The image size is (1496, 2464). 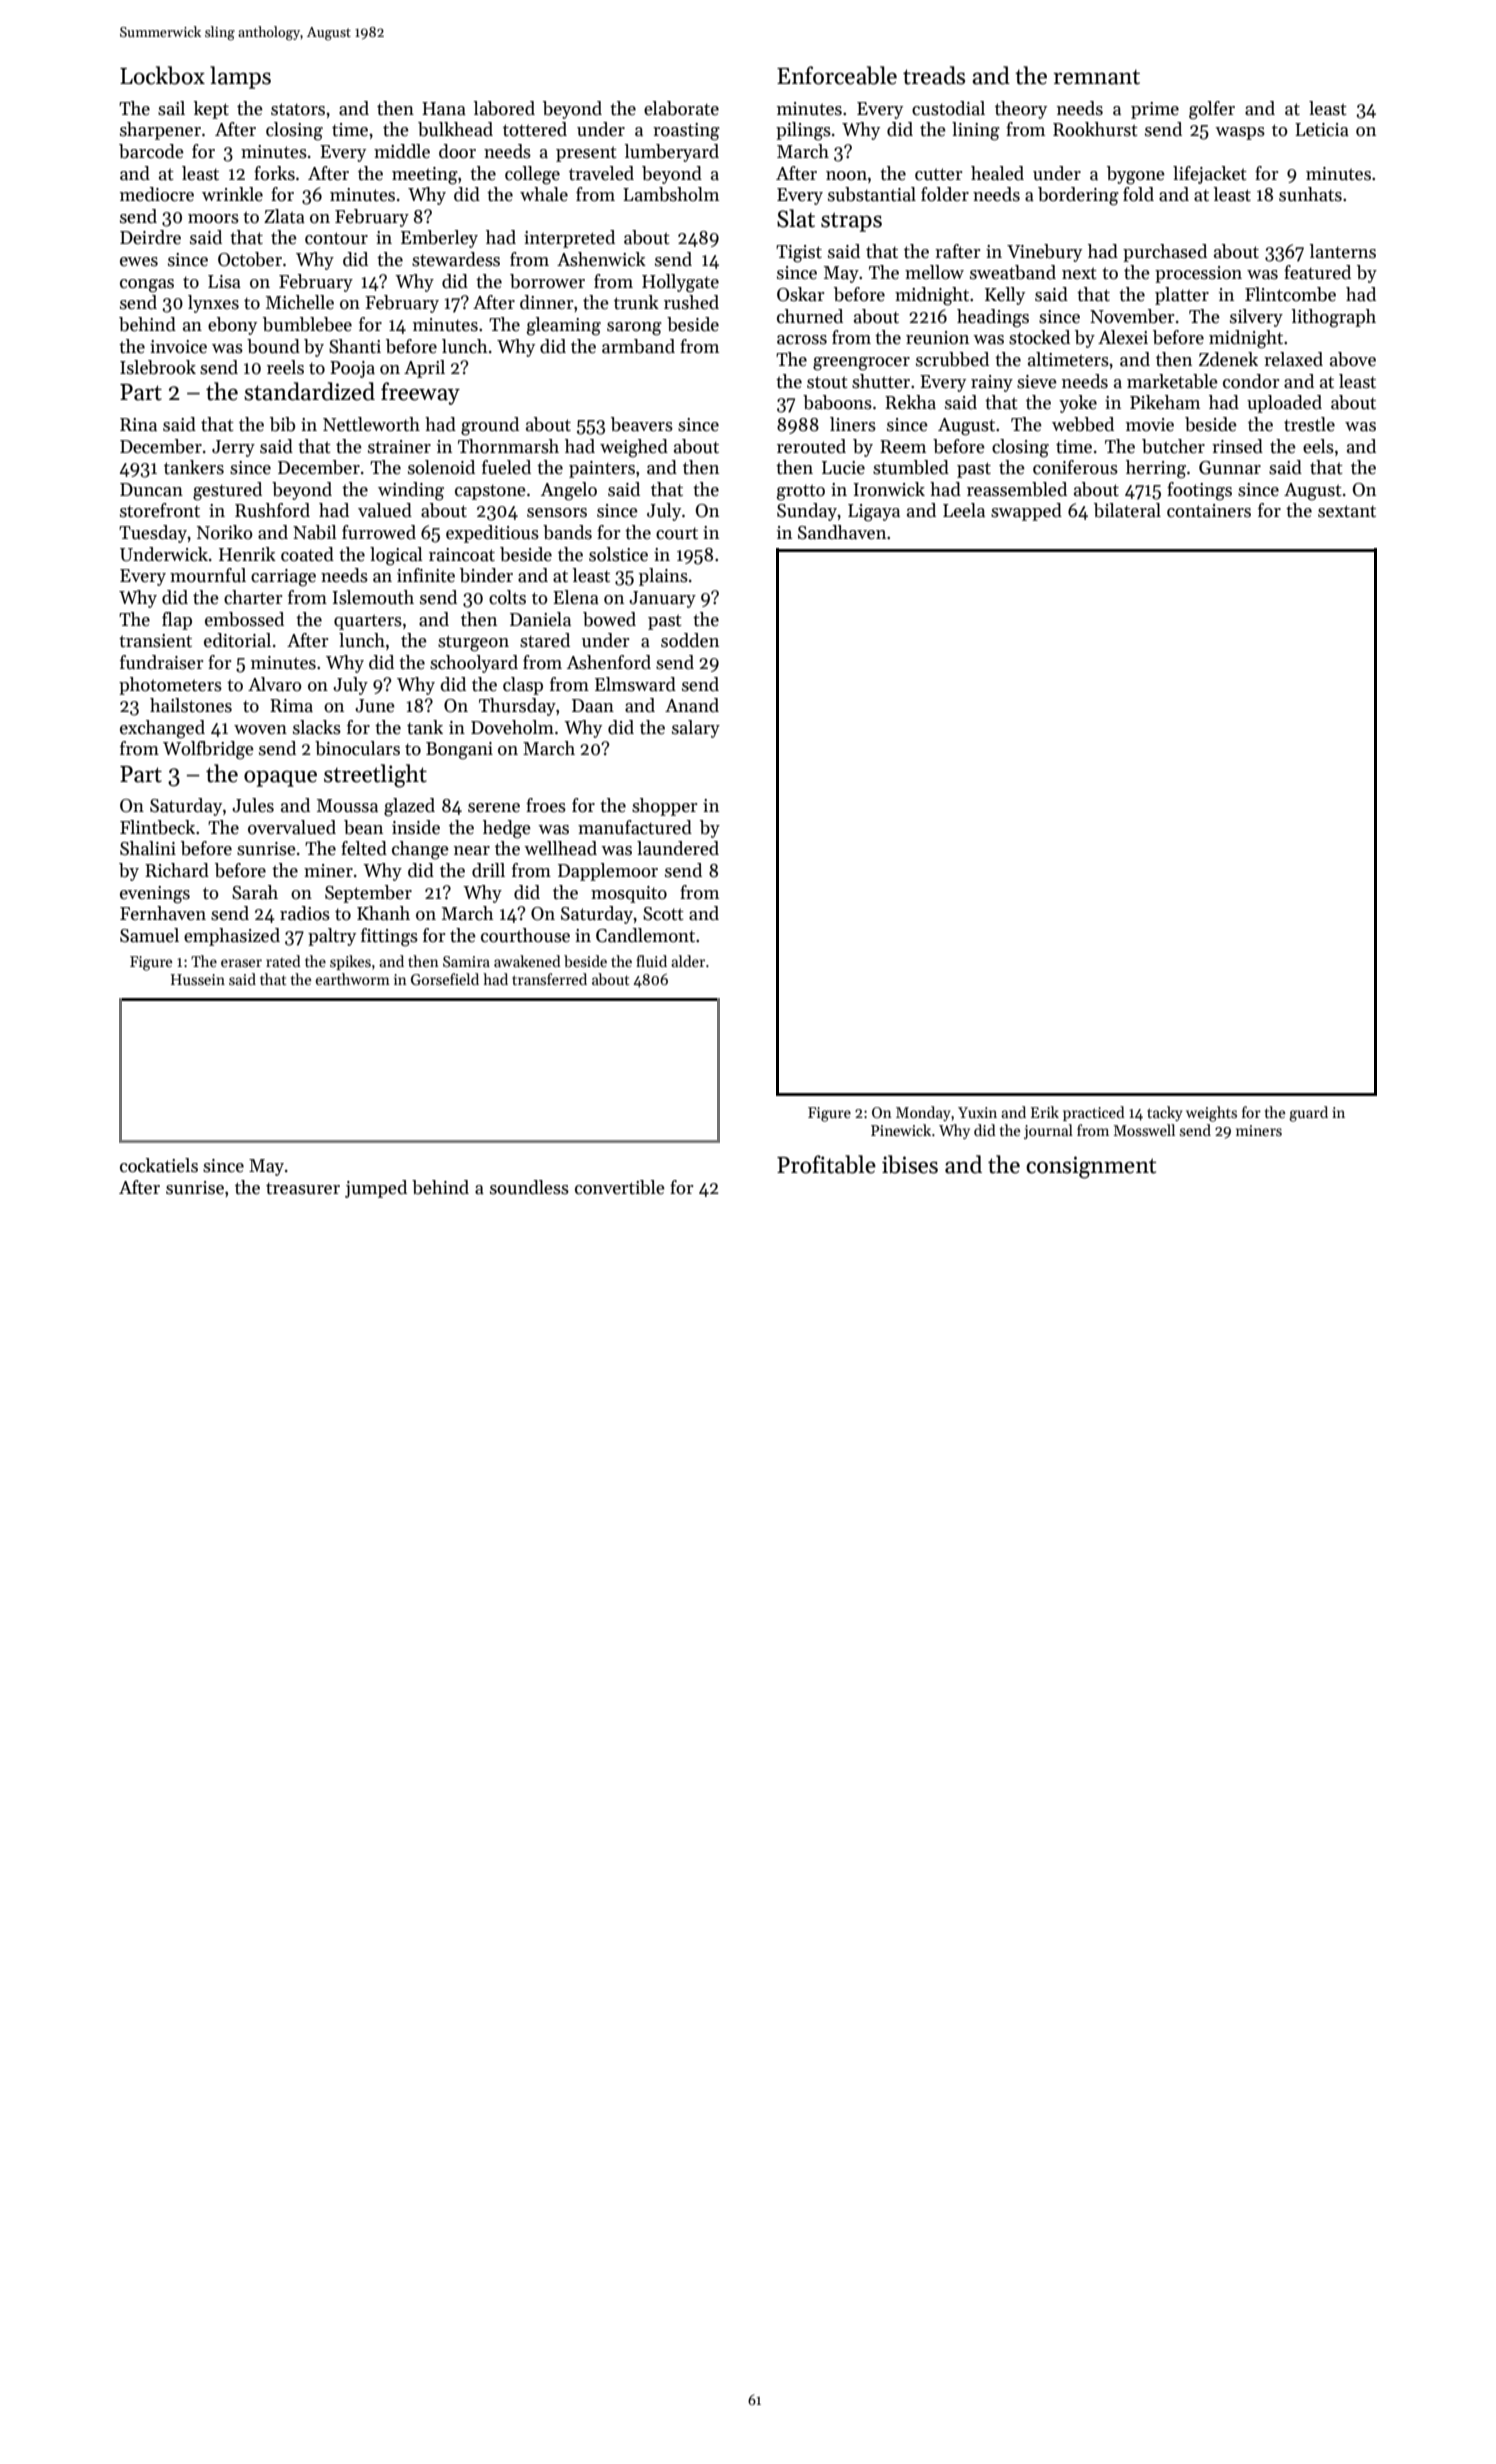 What do you see at coordinates (1309, 424) in the document?
I see `trestle` at bounding box center [1309, 424].
